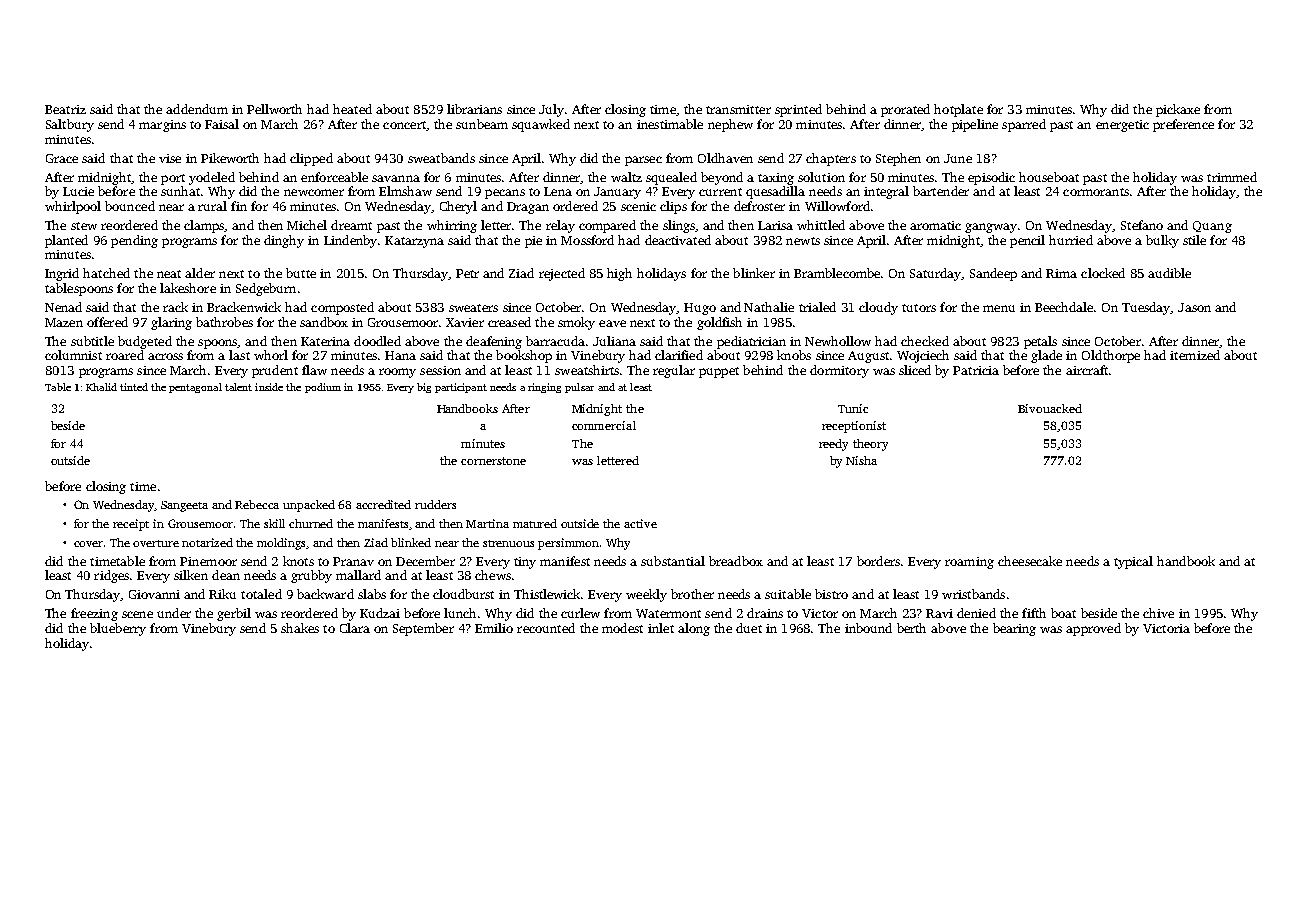 This page has height=924, width=1308. What do you see at coordinates (958, 158) in the page?
I see `June` at bounding box center [958, 158].
